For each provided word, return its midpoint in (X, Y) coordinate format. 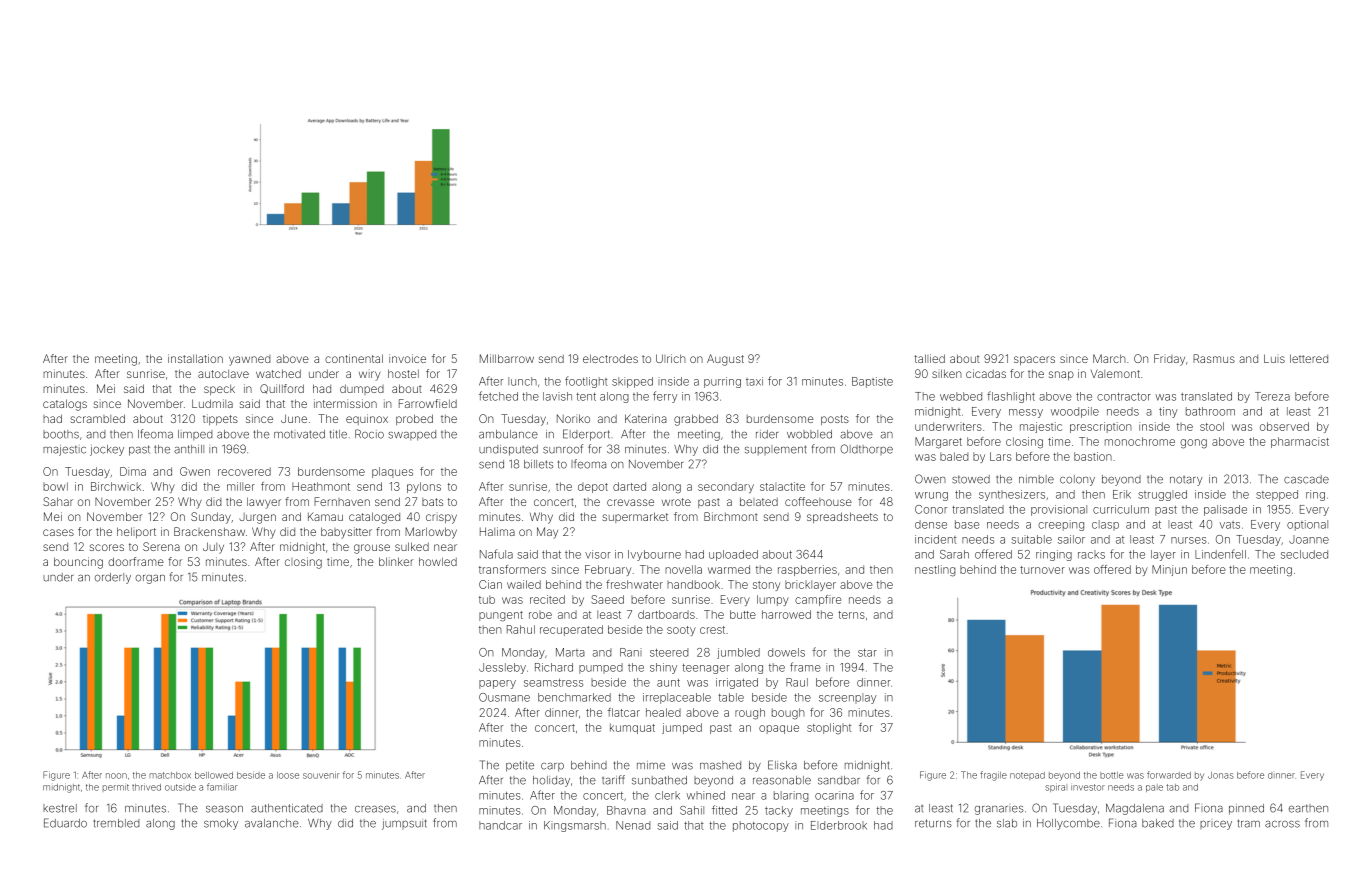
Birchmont (731, 516)
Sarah (954, 554)
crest (712, 630)
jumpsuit (404, 824)
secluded (1304, 554)
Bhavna (626, 810)
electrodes (610, 358)
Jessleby (502, 668)
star (867, 653)
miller (241, 486)
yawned (249, 360)
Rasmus (1214, 358)
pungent (501, 616)
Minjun (1169, 570)
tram (1248, 823)
